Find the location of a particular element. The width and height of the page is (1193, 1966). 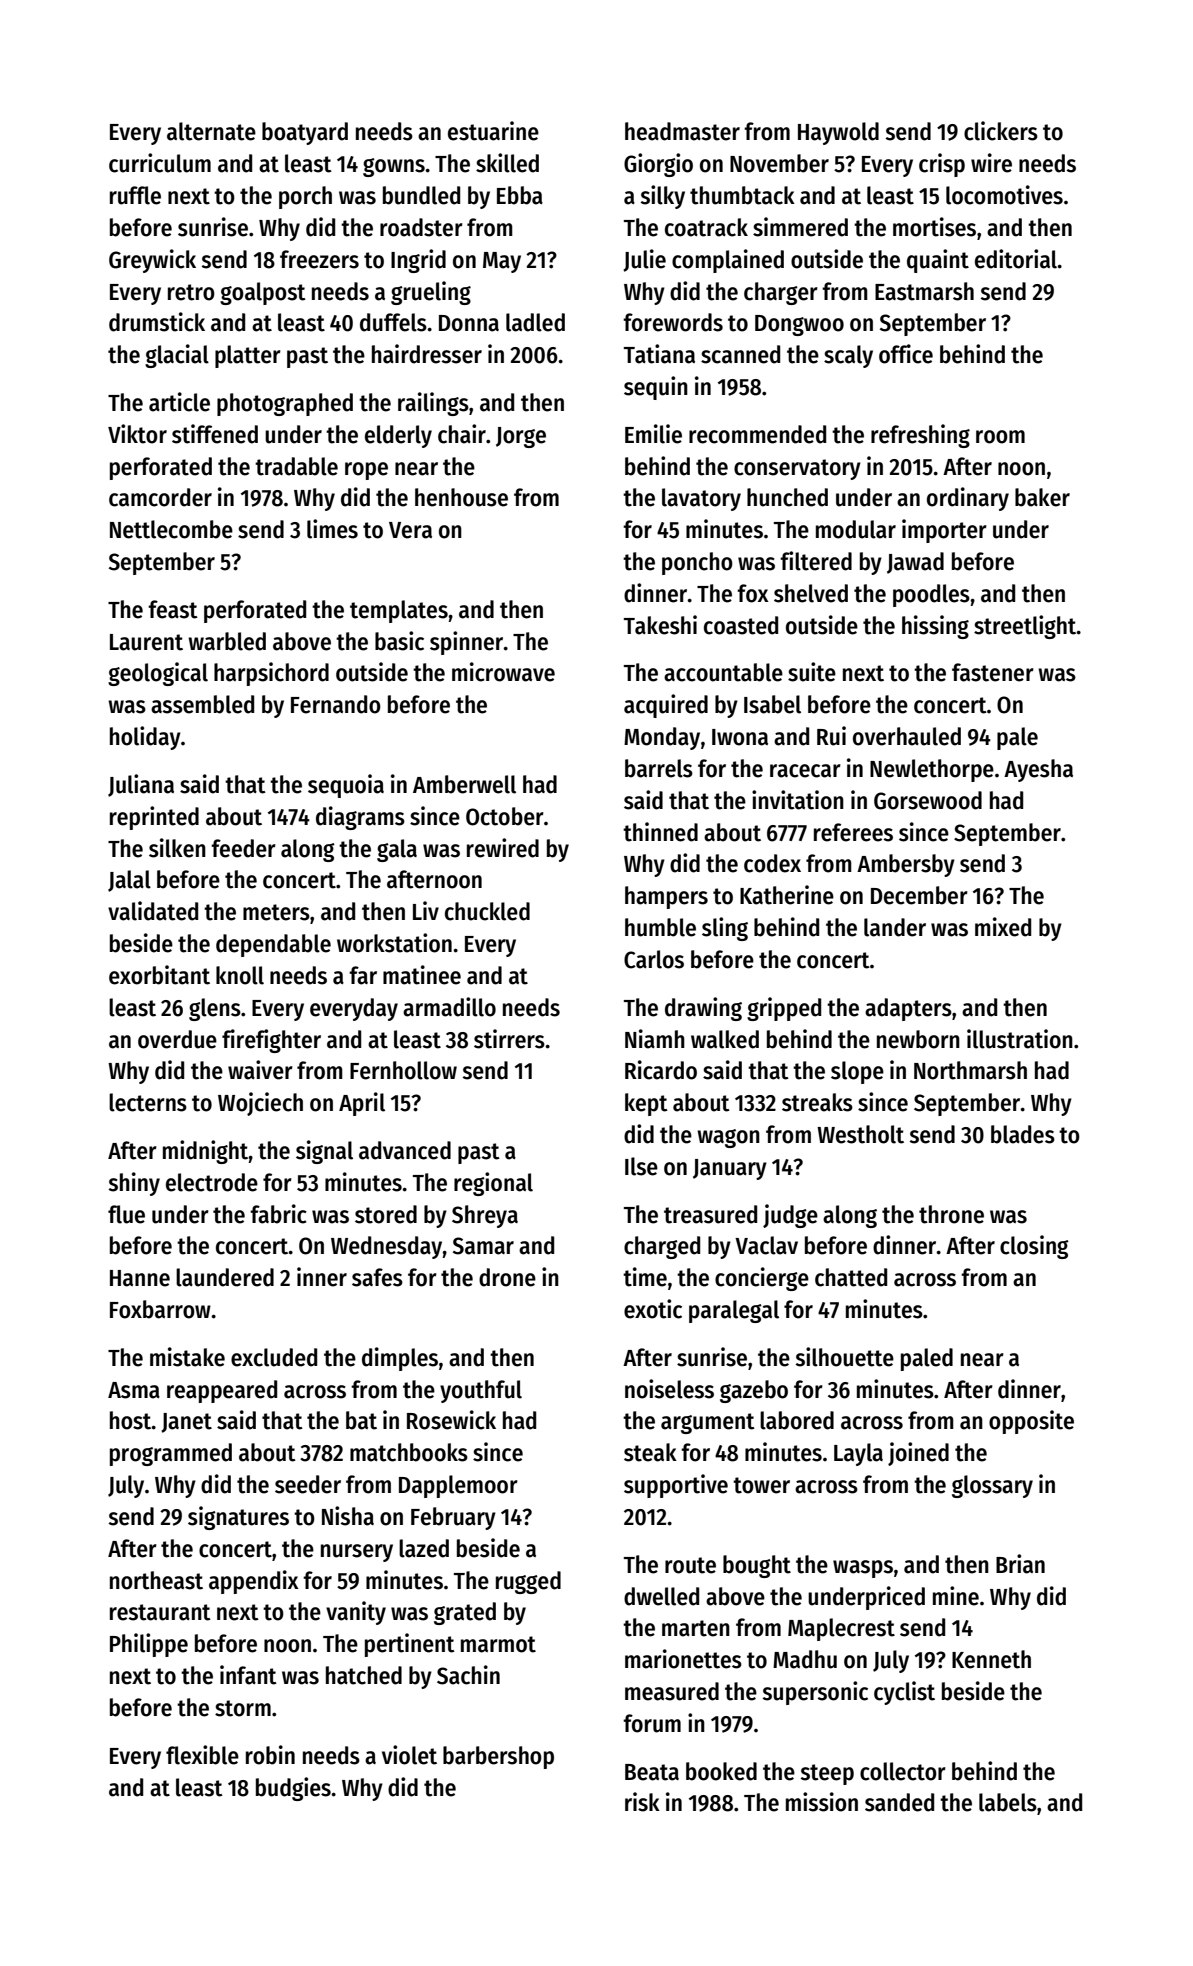

boatyard is located at coordinates (305, 133).
